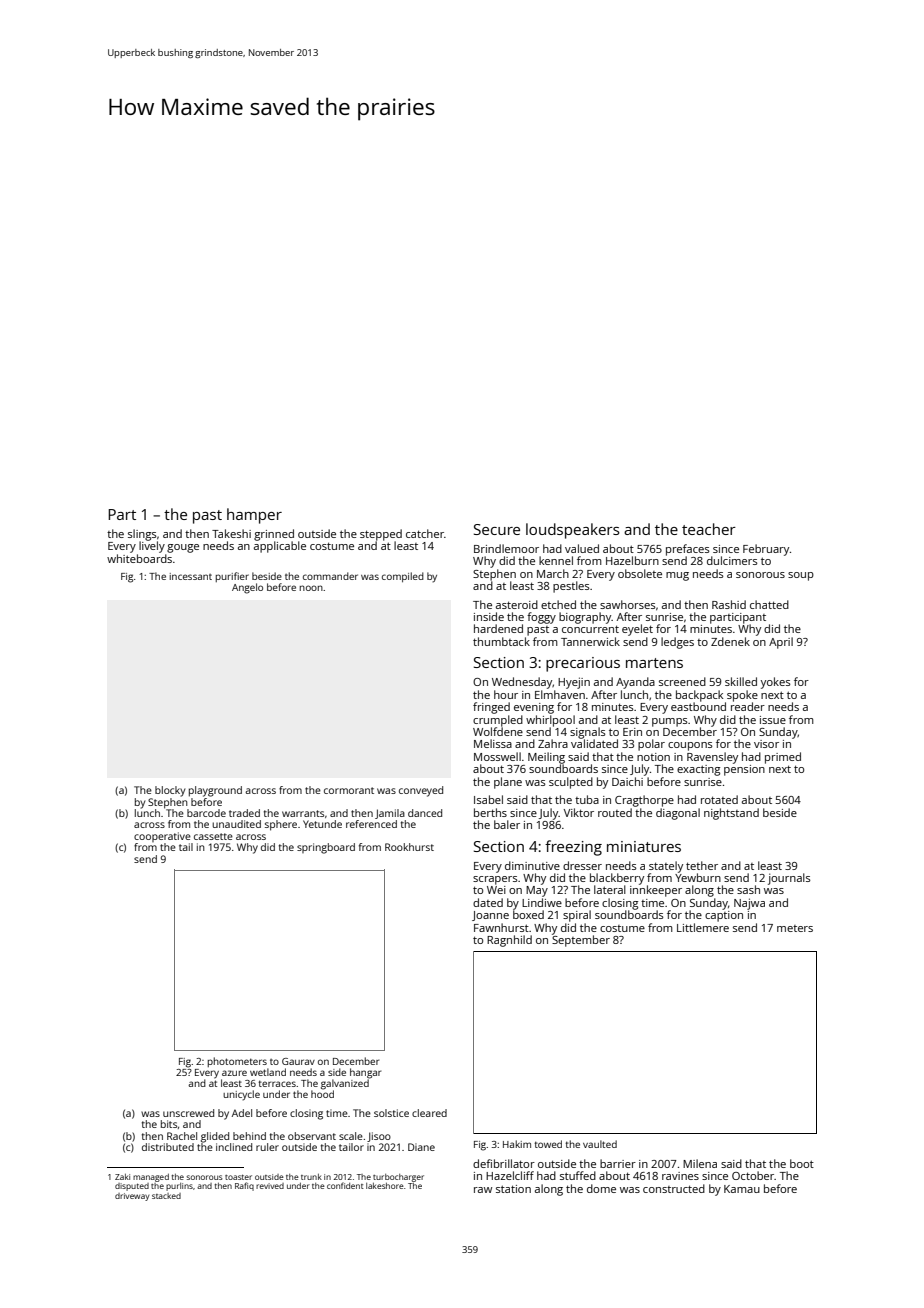  I want to click on Kamau, so click(742, 1189).
